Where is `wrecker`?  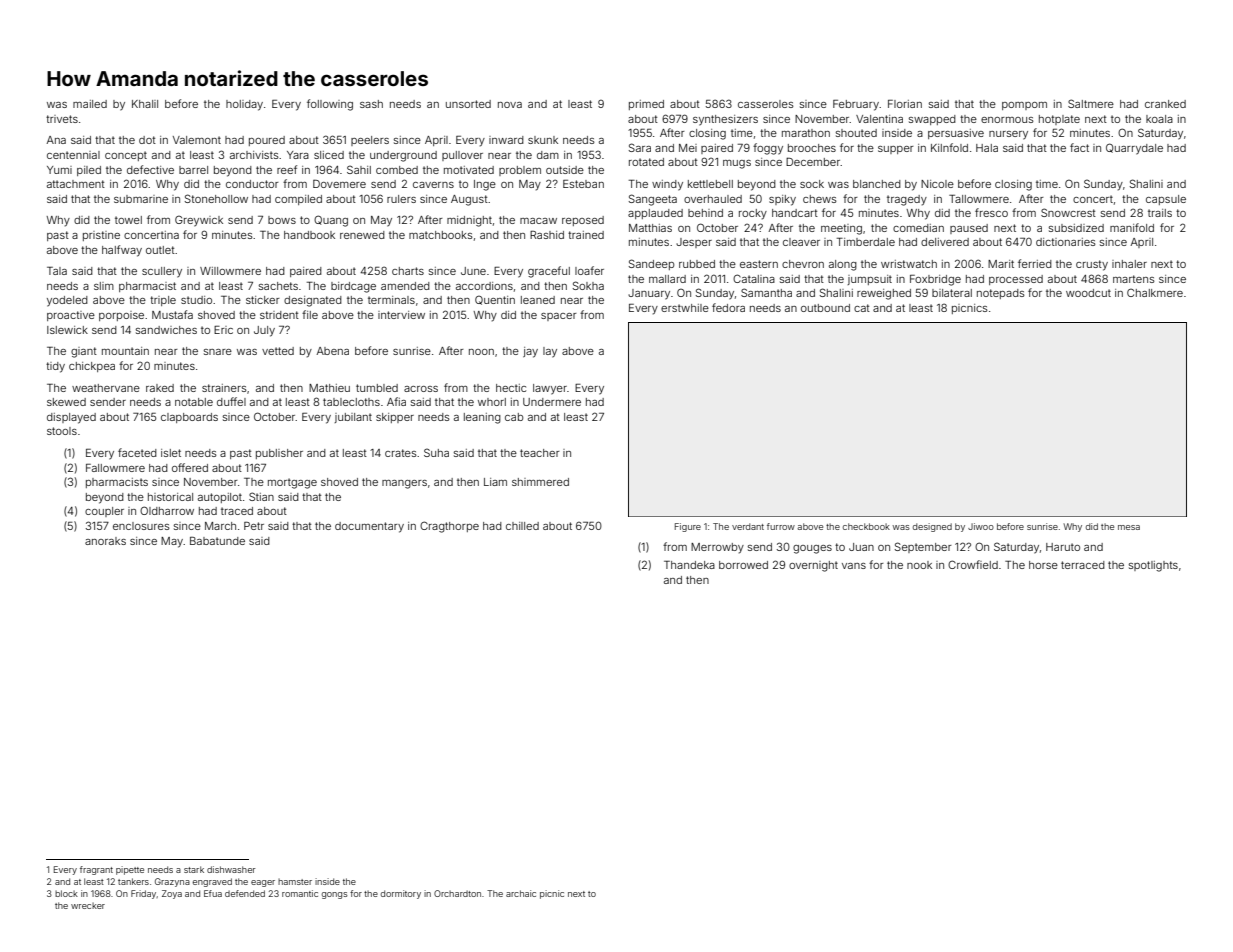
wrecker is located at coordinates (88, 906).
